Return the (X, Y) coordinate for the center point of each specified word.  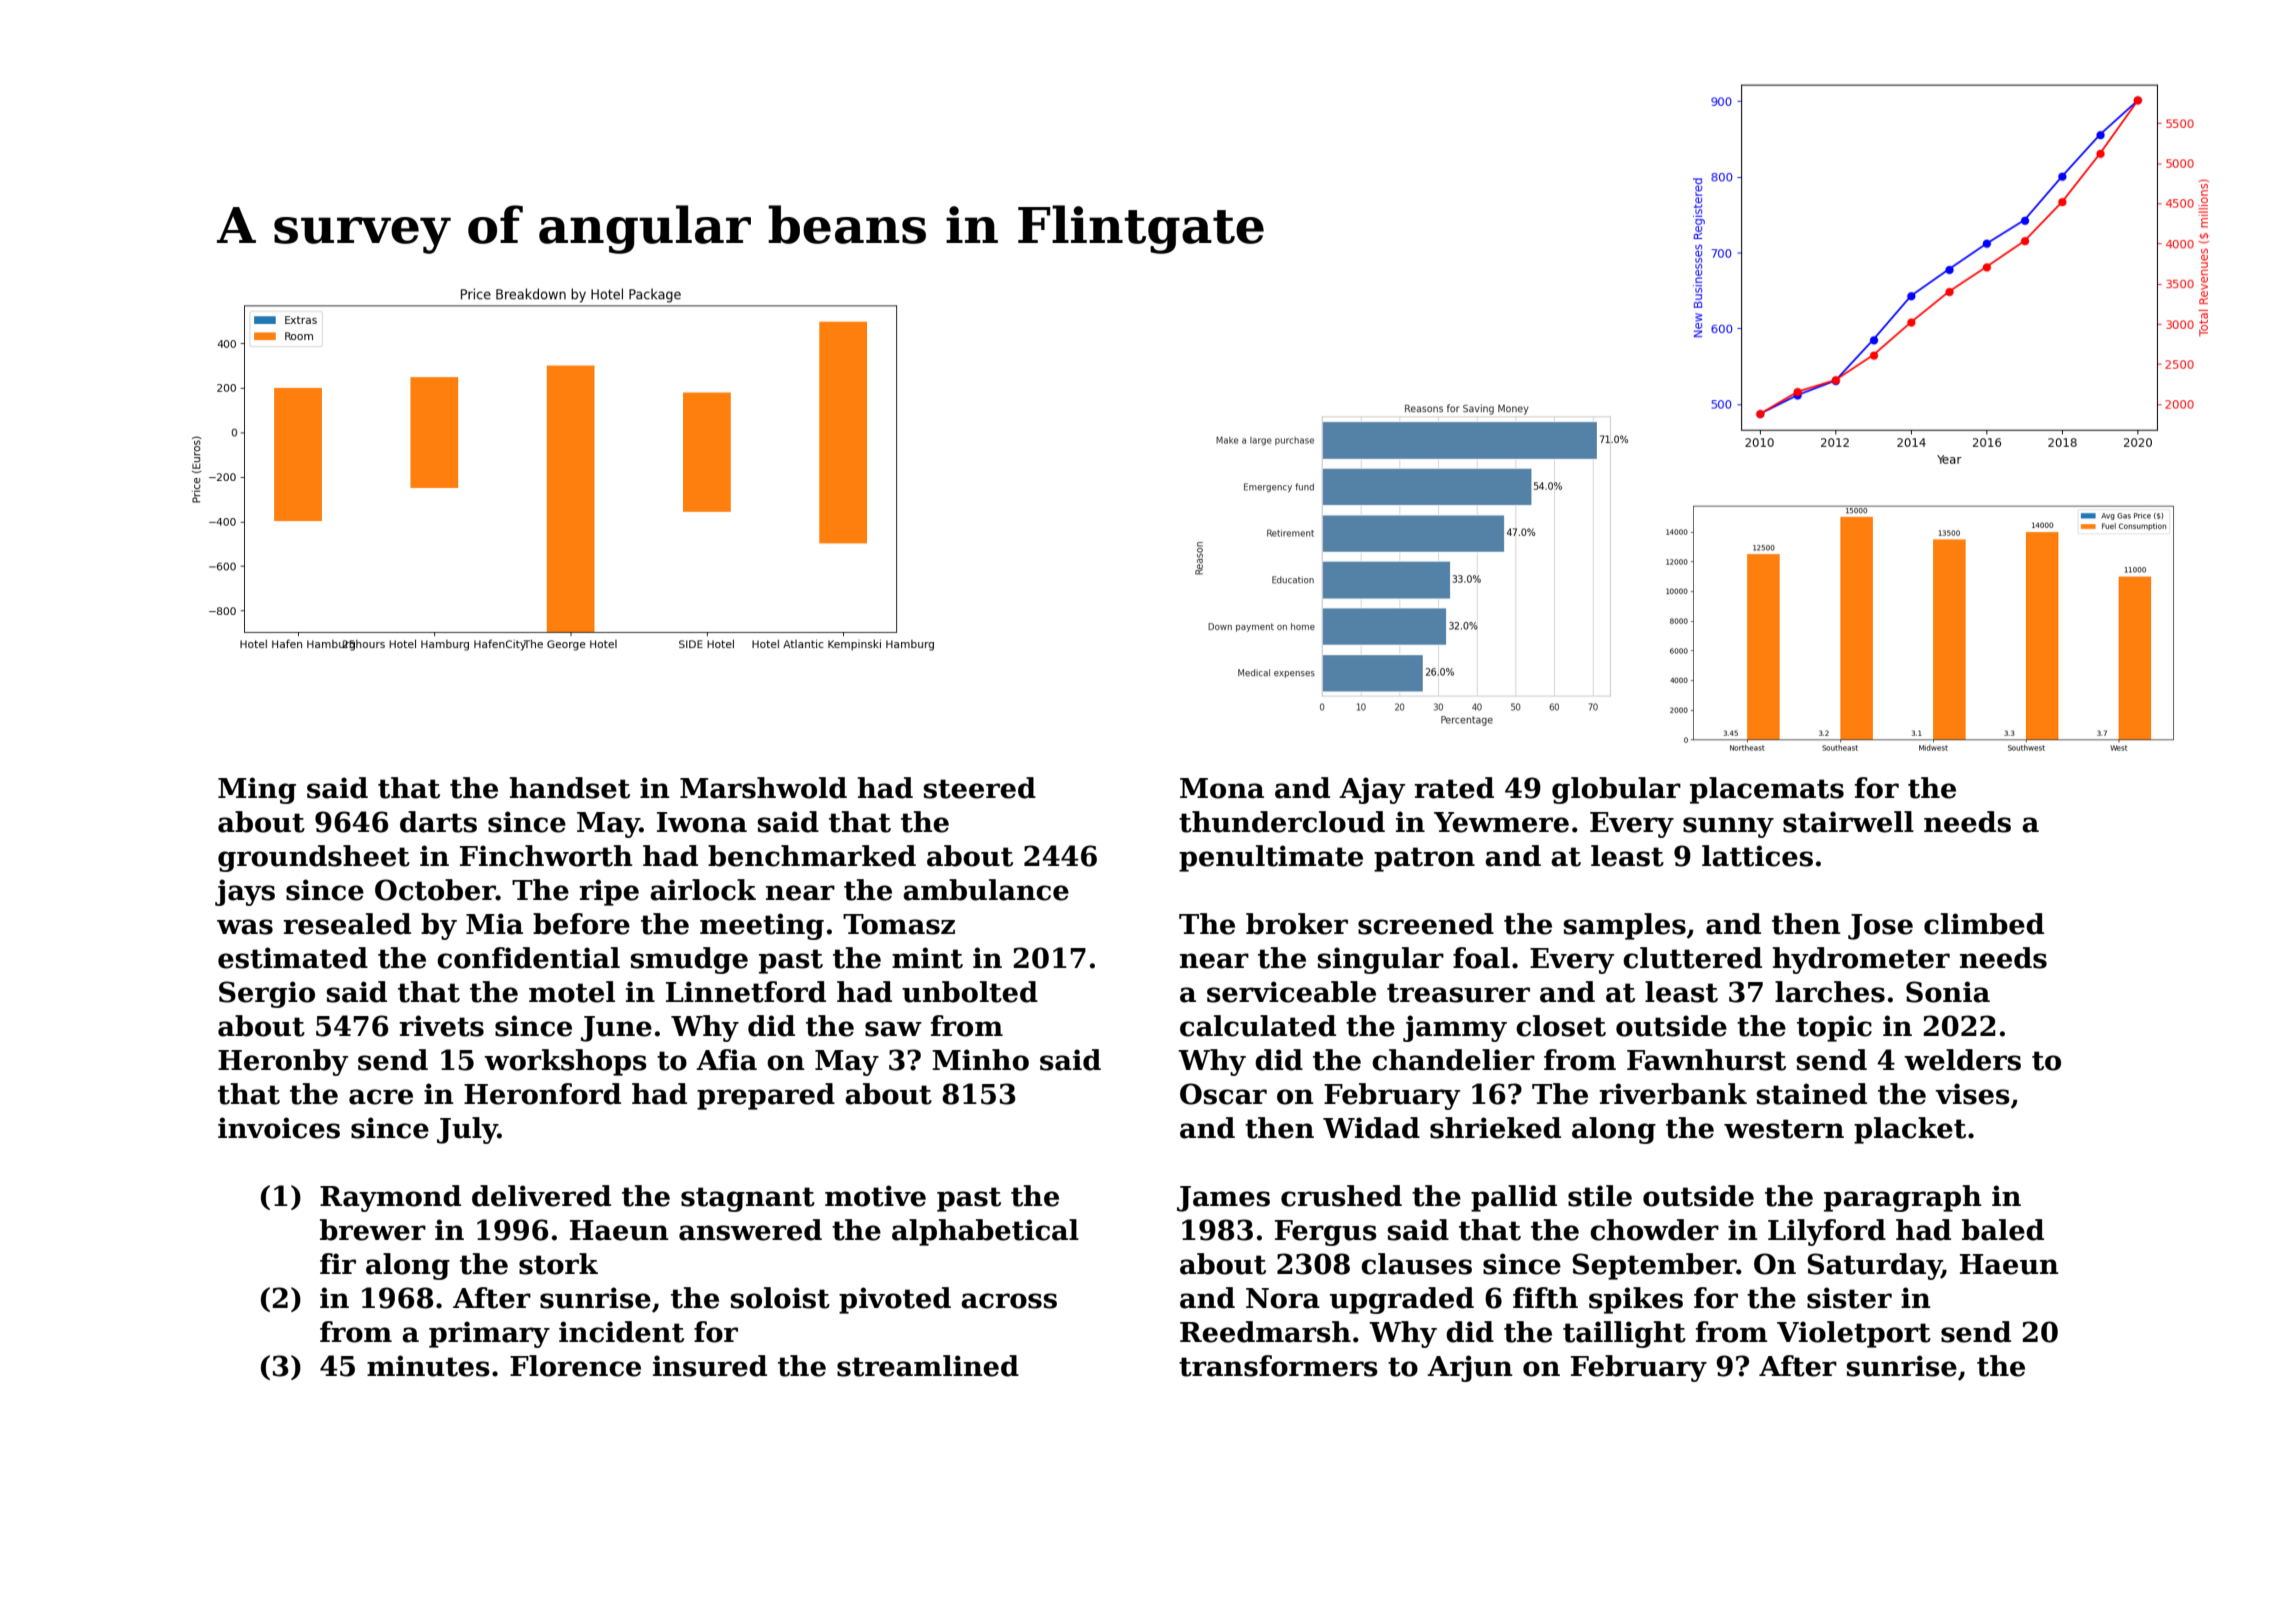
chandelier (1453, 1060)
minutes (428, 1366)
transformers (1278, 1366)
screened (1426, 924)
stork (558, 1264)
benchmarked (812, 856)
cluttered (1692, 958)
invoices (279, 1128)
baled (2003, 1230)
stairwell (1848, 822)
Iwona (702, 822)
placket (1910, 1130)
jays (245, 892)
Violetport (1854, 1334)
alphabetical (985, 1232)
